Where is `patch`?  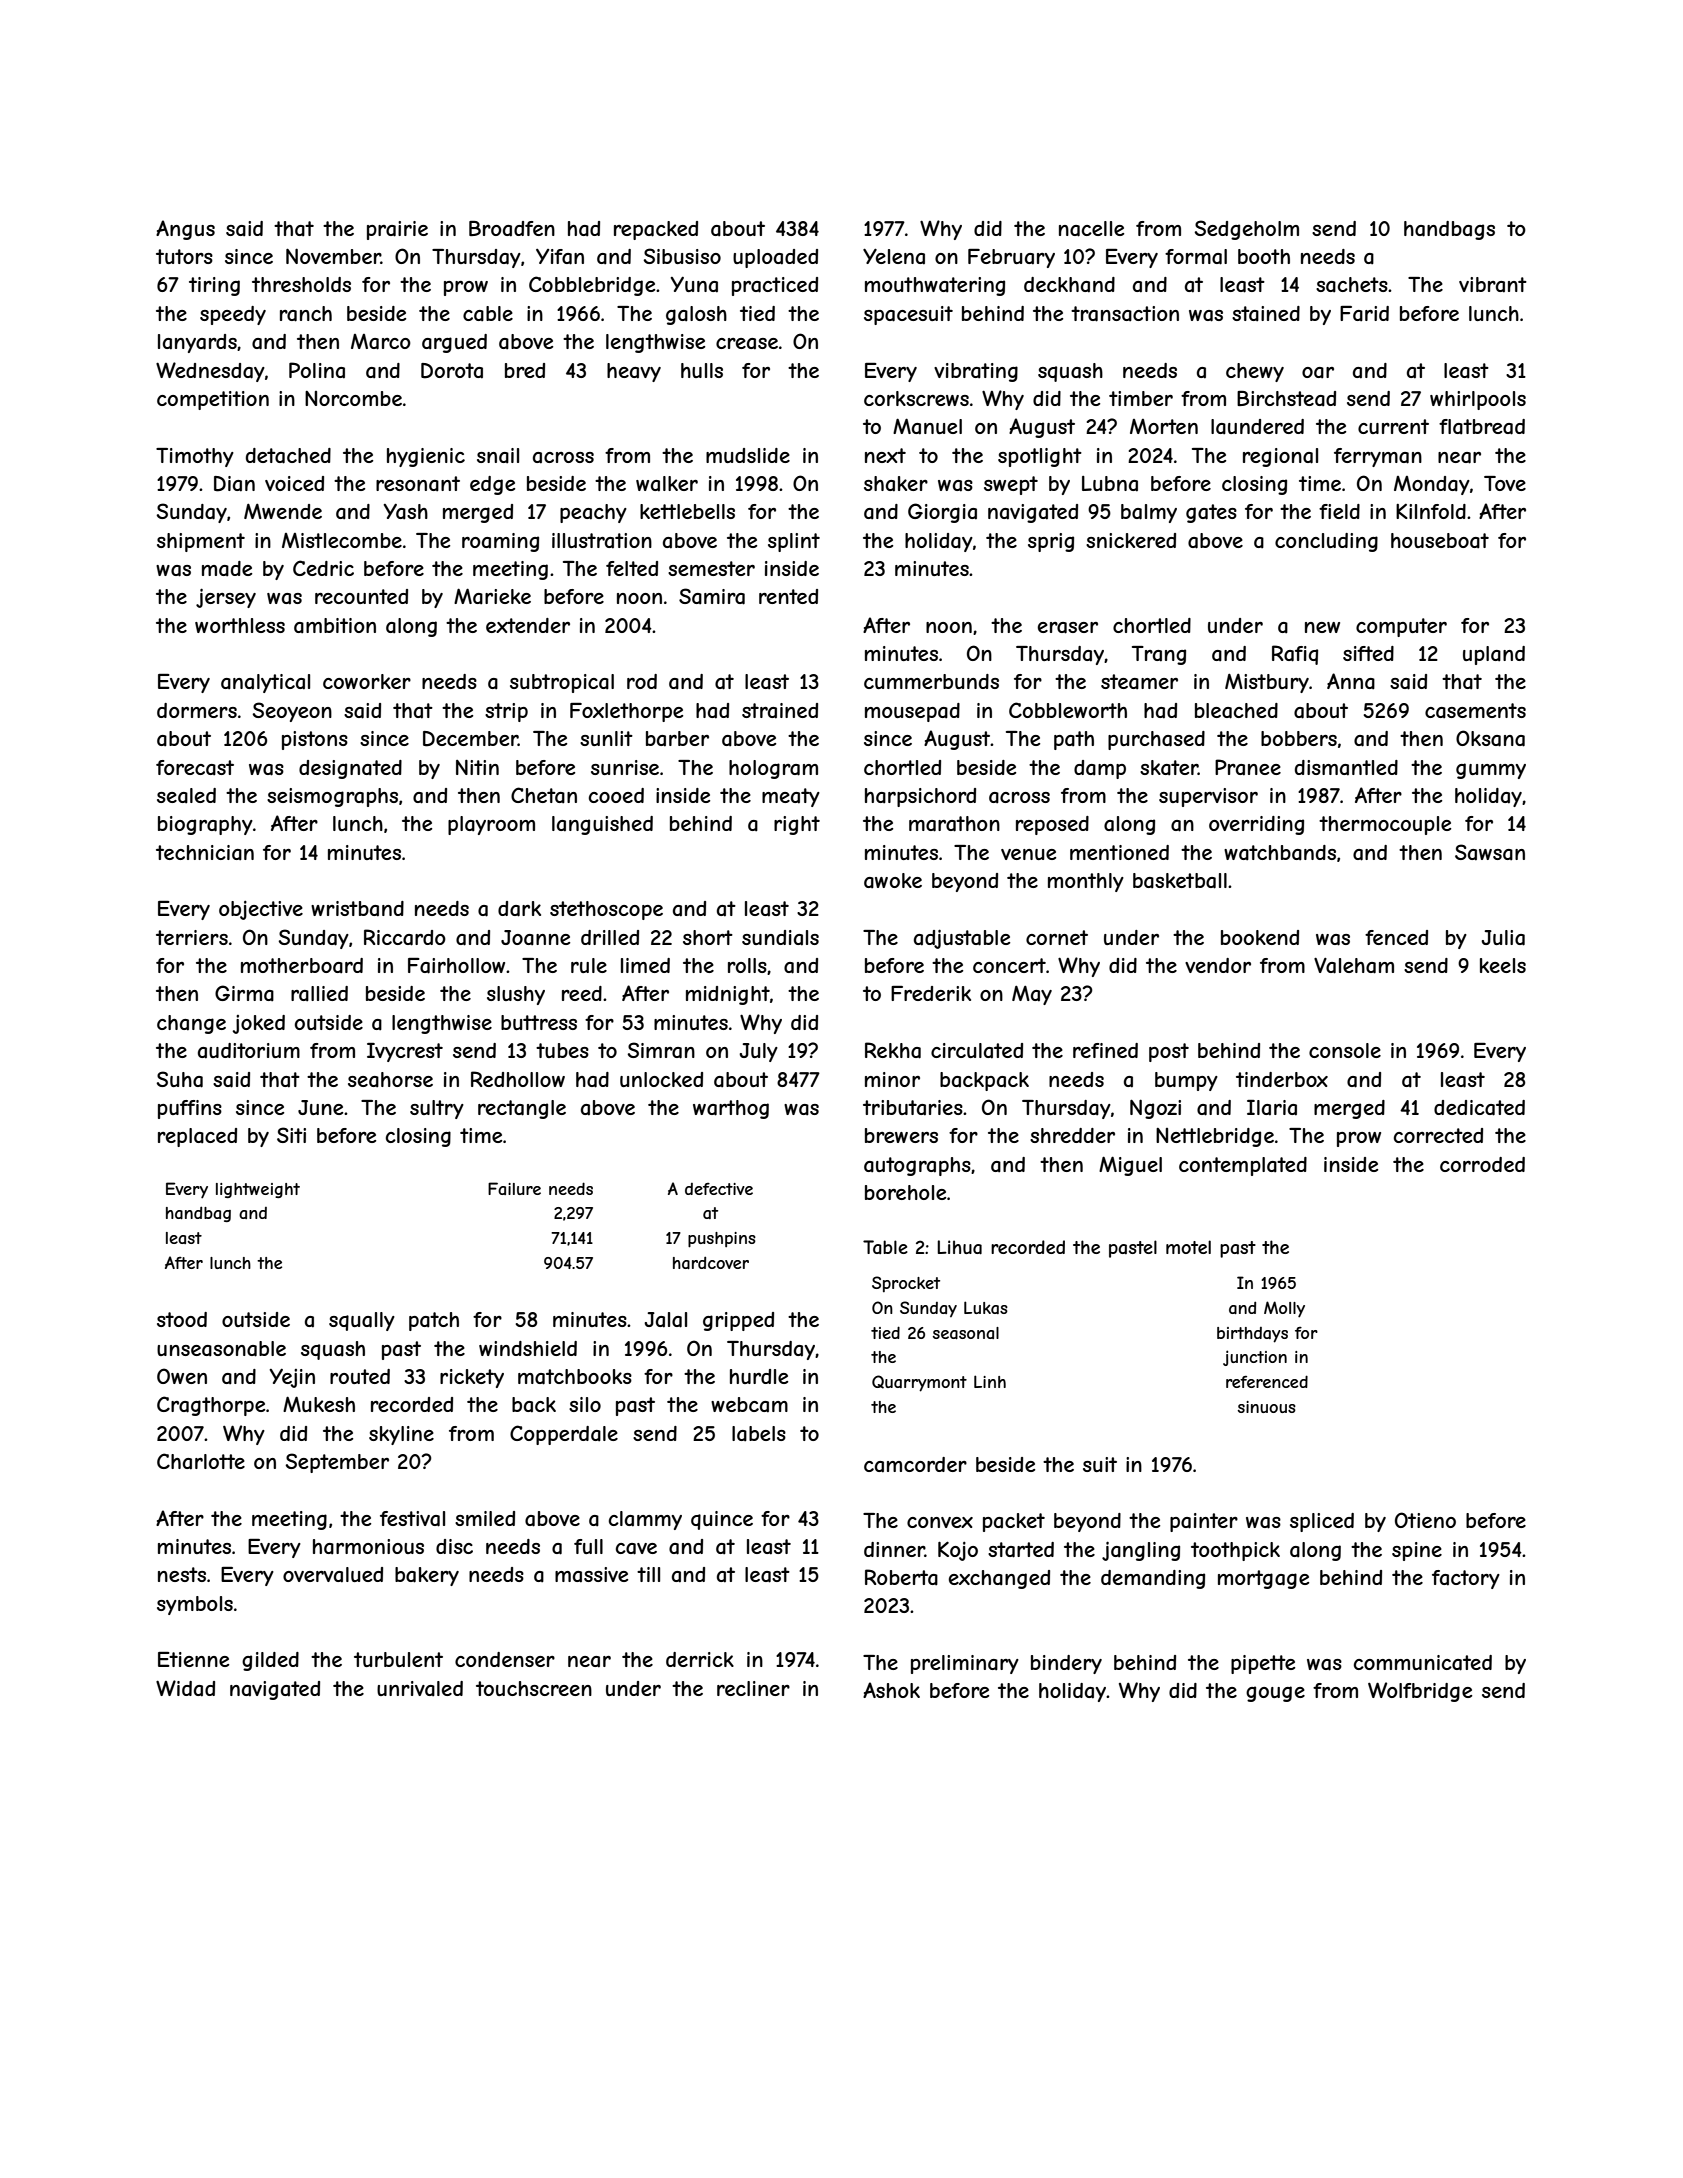 patch is located at coordinates (434, 1321).
